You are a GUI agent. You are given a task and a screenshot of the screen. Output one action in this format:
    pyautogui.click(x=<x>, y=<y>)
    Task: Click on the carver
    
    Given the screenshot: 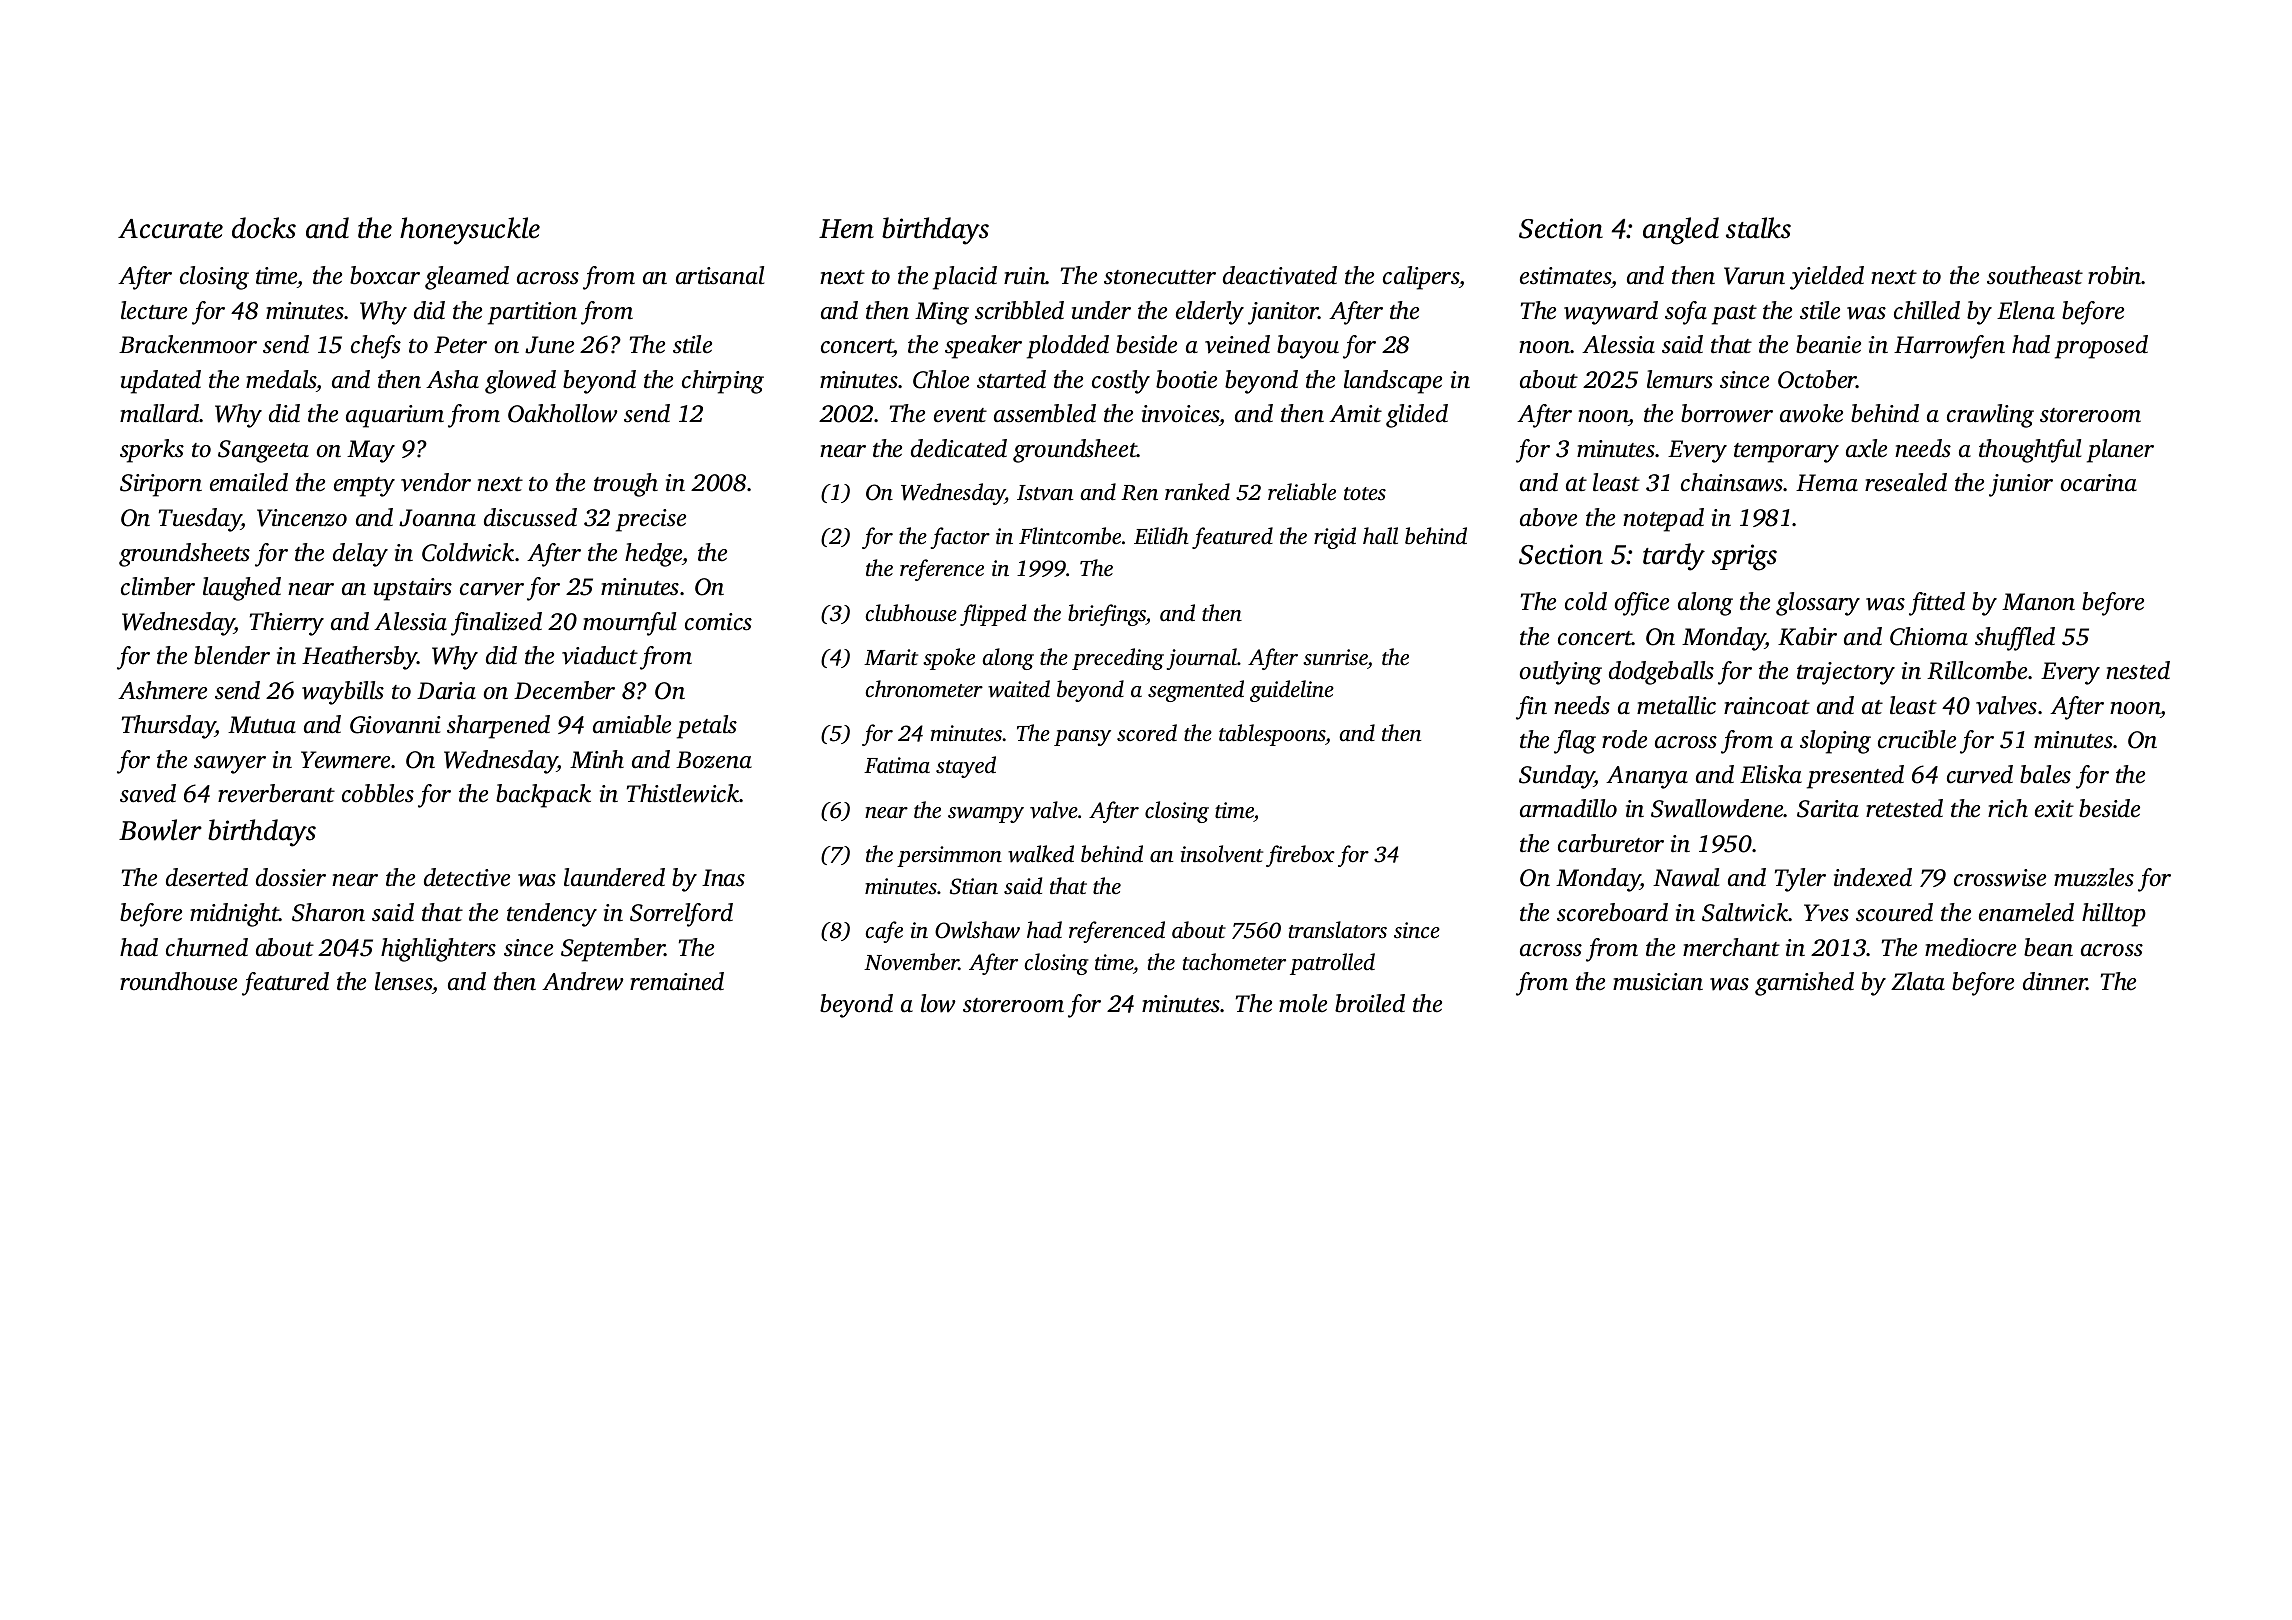 What is the action you would take?
    pyautogui.click(x=492, y=589)
